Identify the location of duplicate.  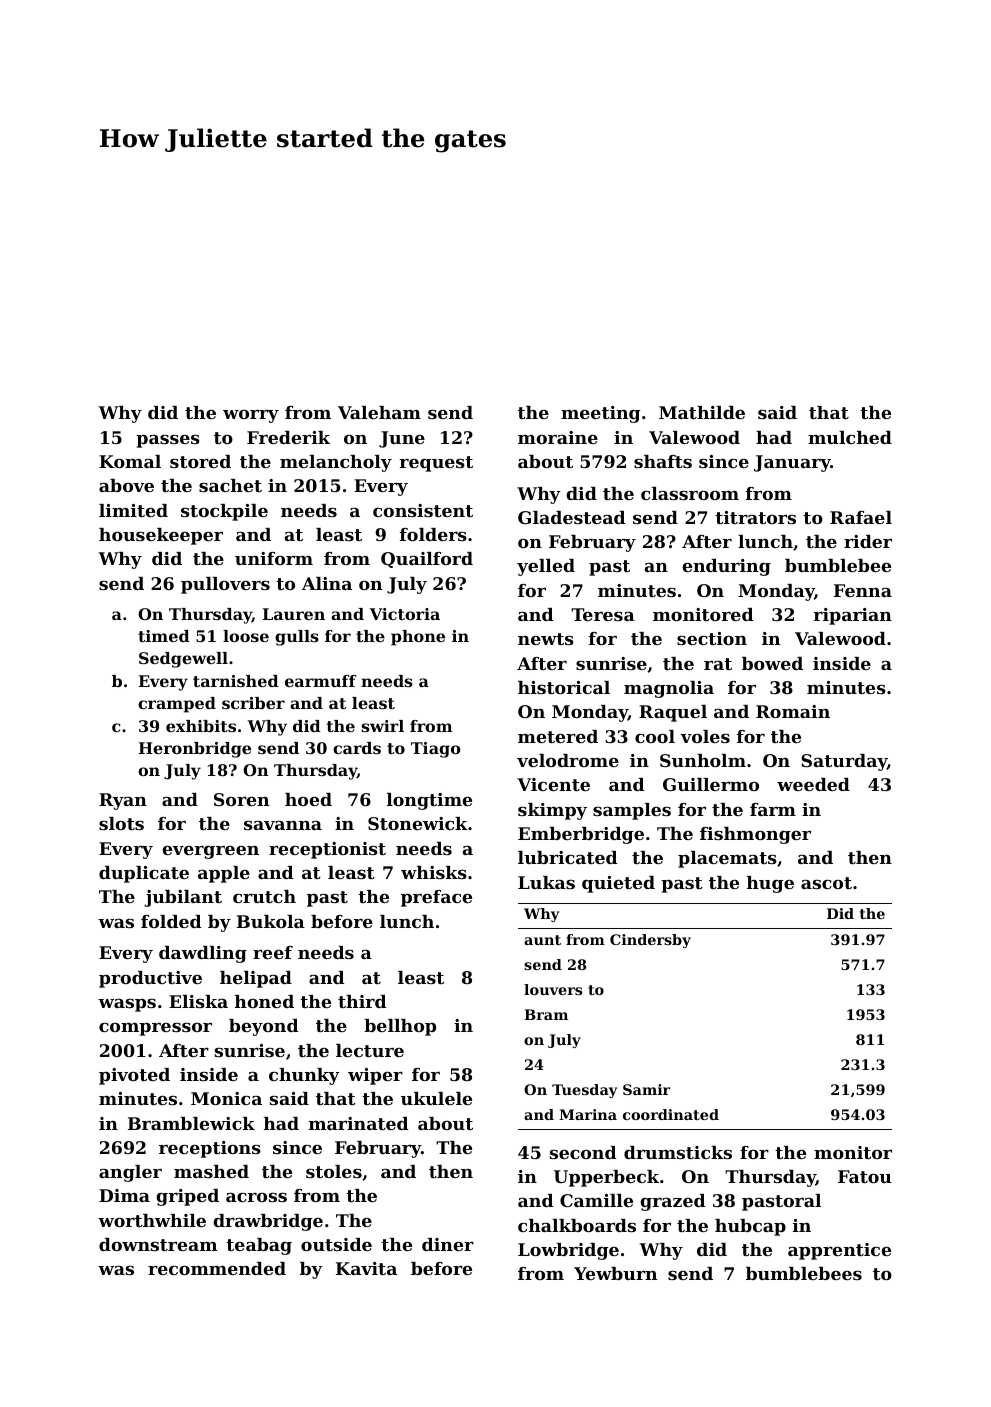
(144, 874).
